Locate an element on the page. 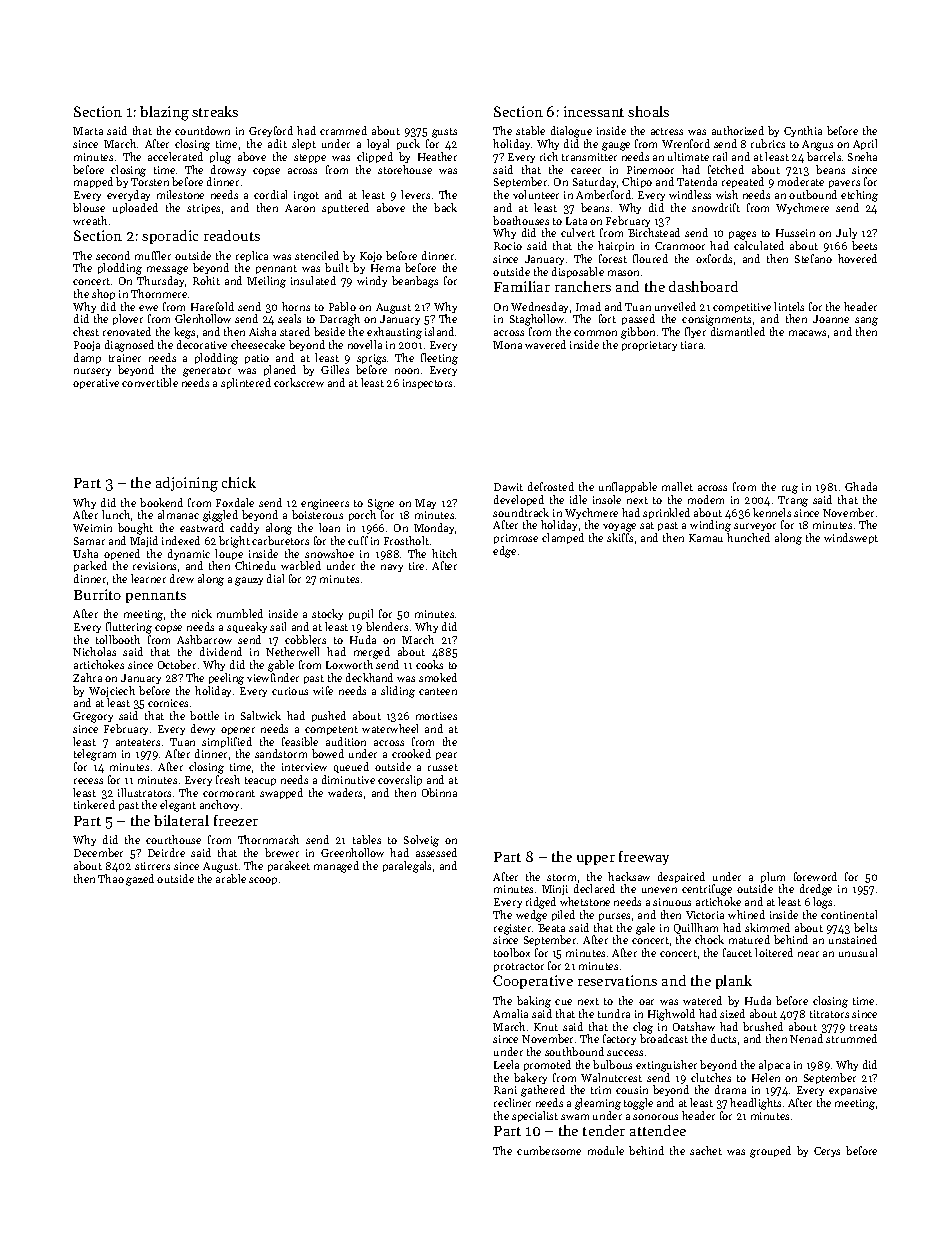 Image resolution: width=952 pixels, height=1233 pixels. gazed is located at coordinates (140, 880).
